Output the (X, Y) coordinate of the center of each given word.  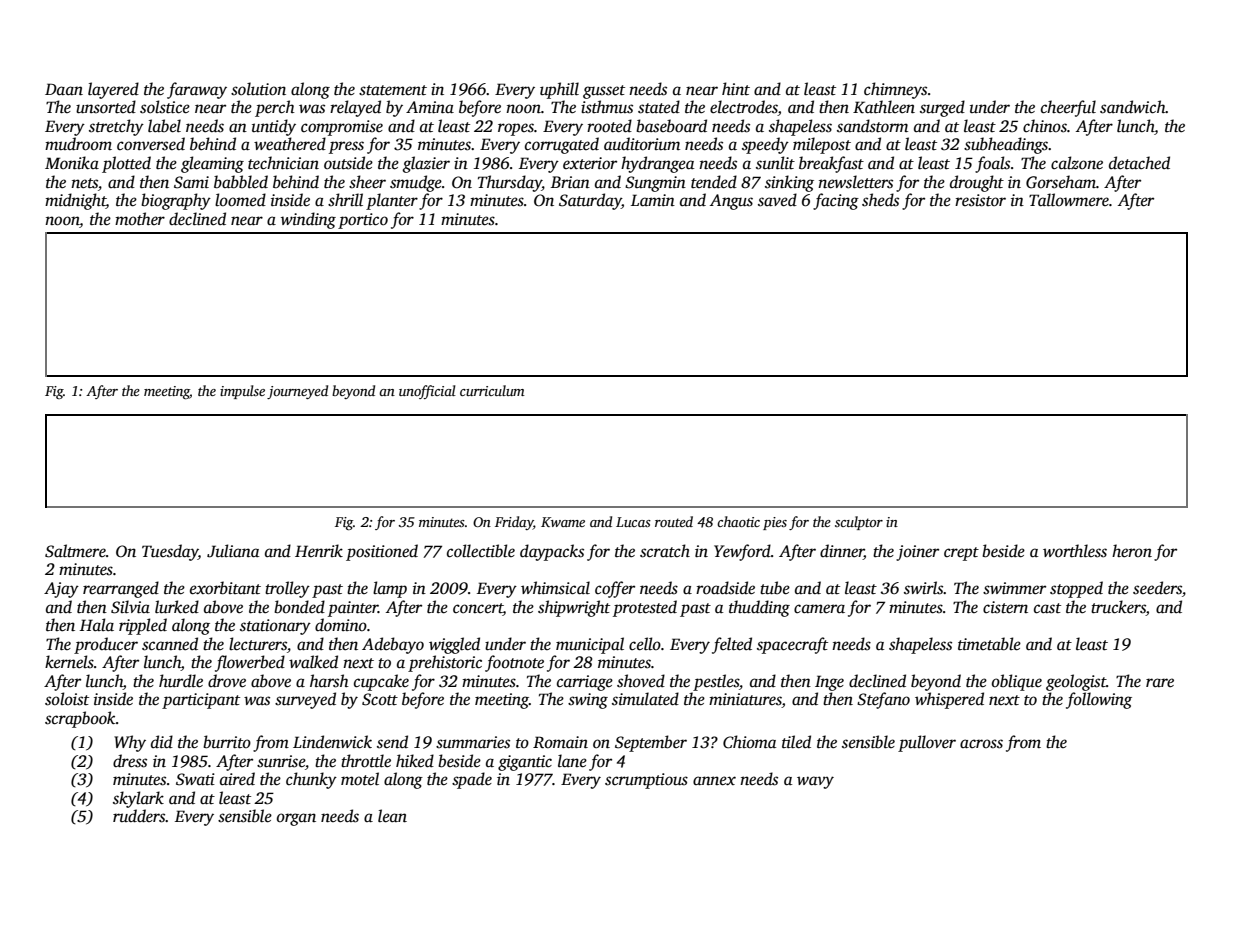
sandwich (1133, 107)
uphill (559, 90)
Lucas (633, 522)
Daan (64, 89)
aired (237, 779)
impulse (242, 392)
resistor (980, 200)
